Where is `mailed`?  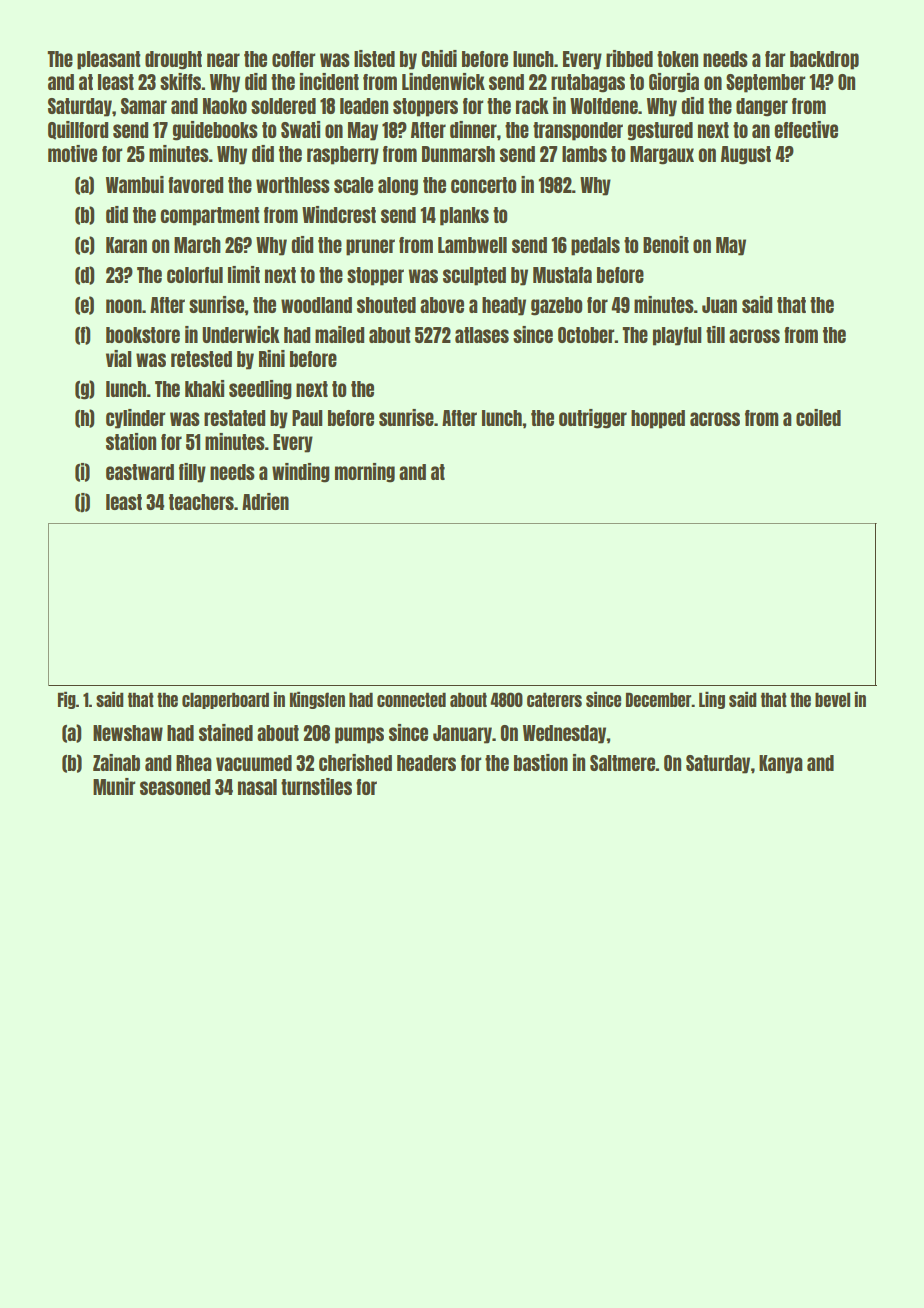
mailed is located at coordinates (339, 334).
